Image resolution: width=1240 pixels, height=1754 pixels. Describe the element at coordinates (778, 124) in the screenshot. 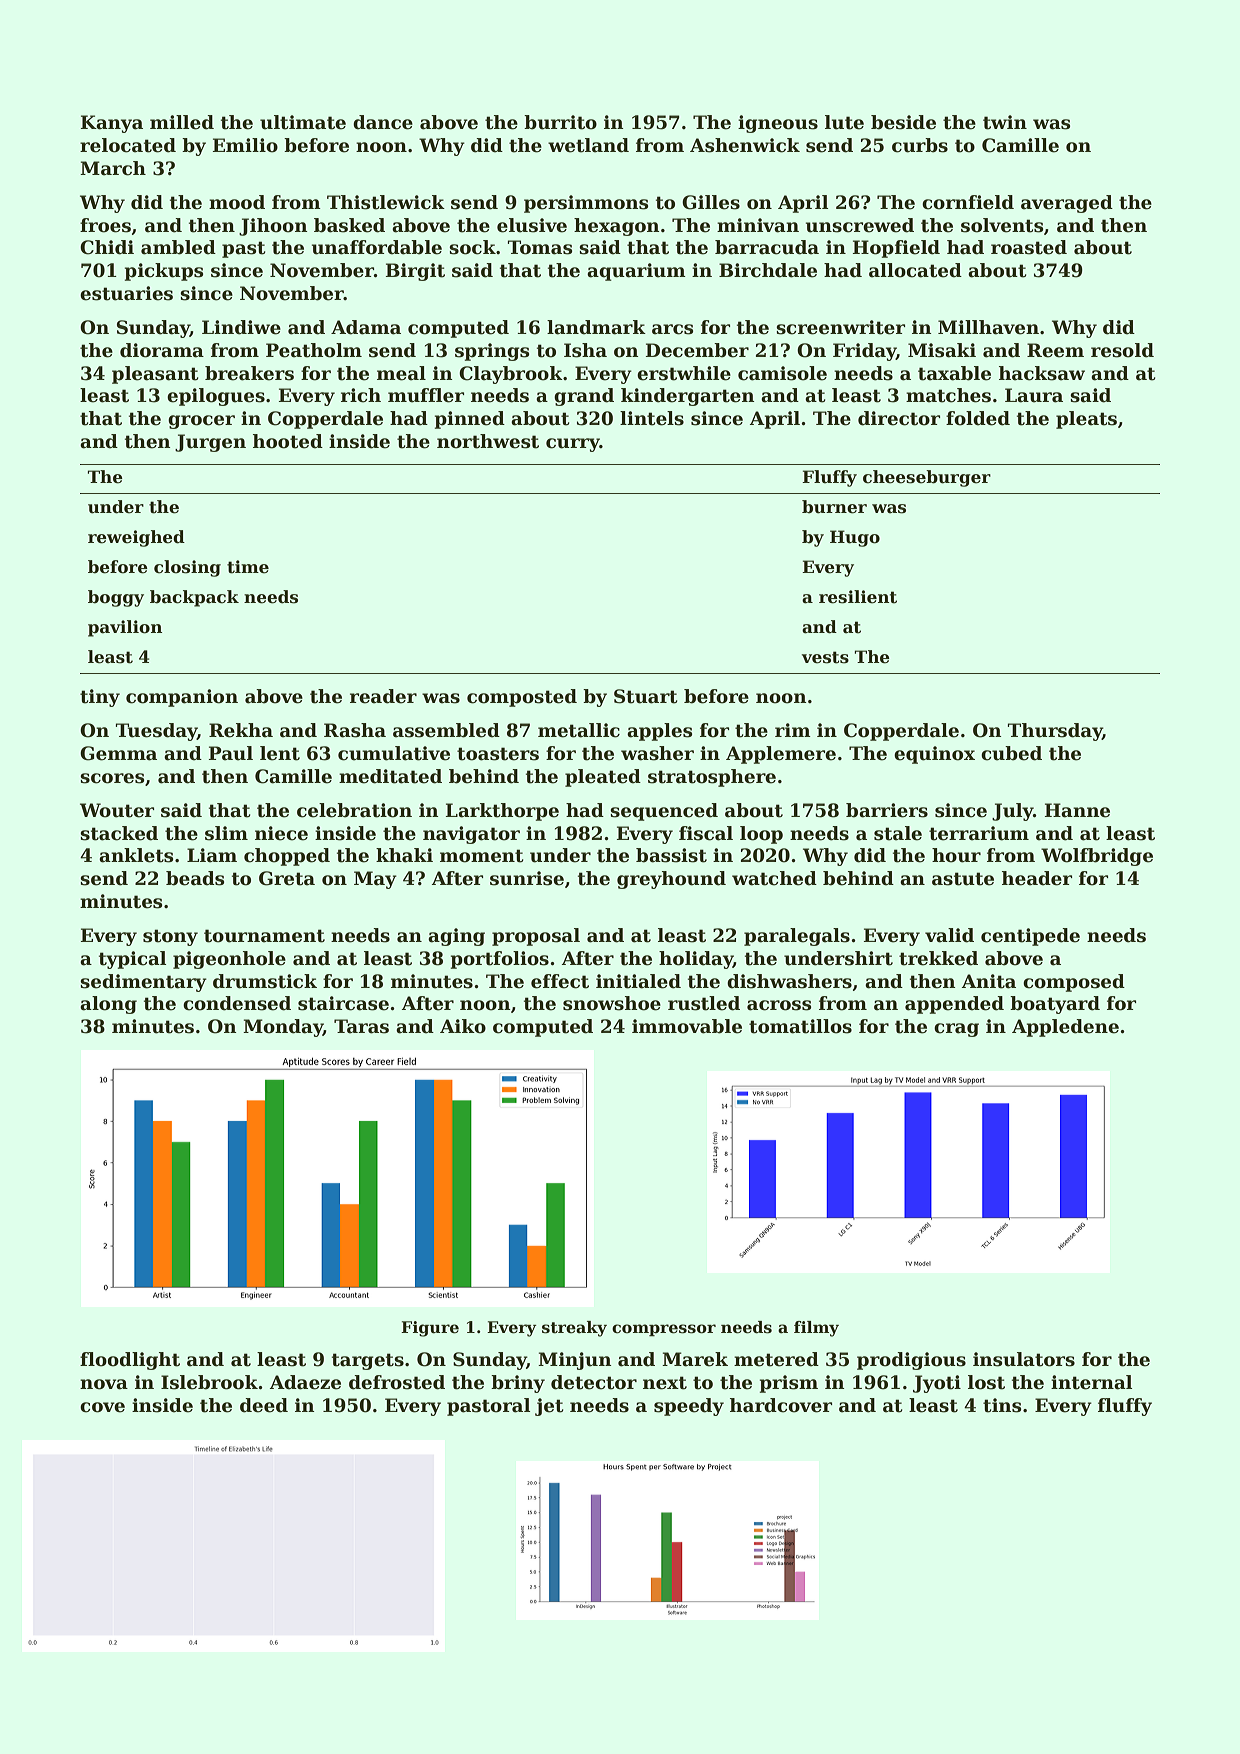

I see `igneous` at that location.
